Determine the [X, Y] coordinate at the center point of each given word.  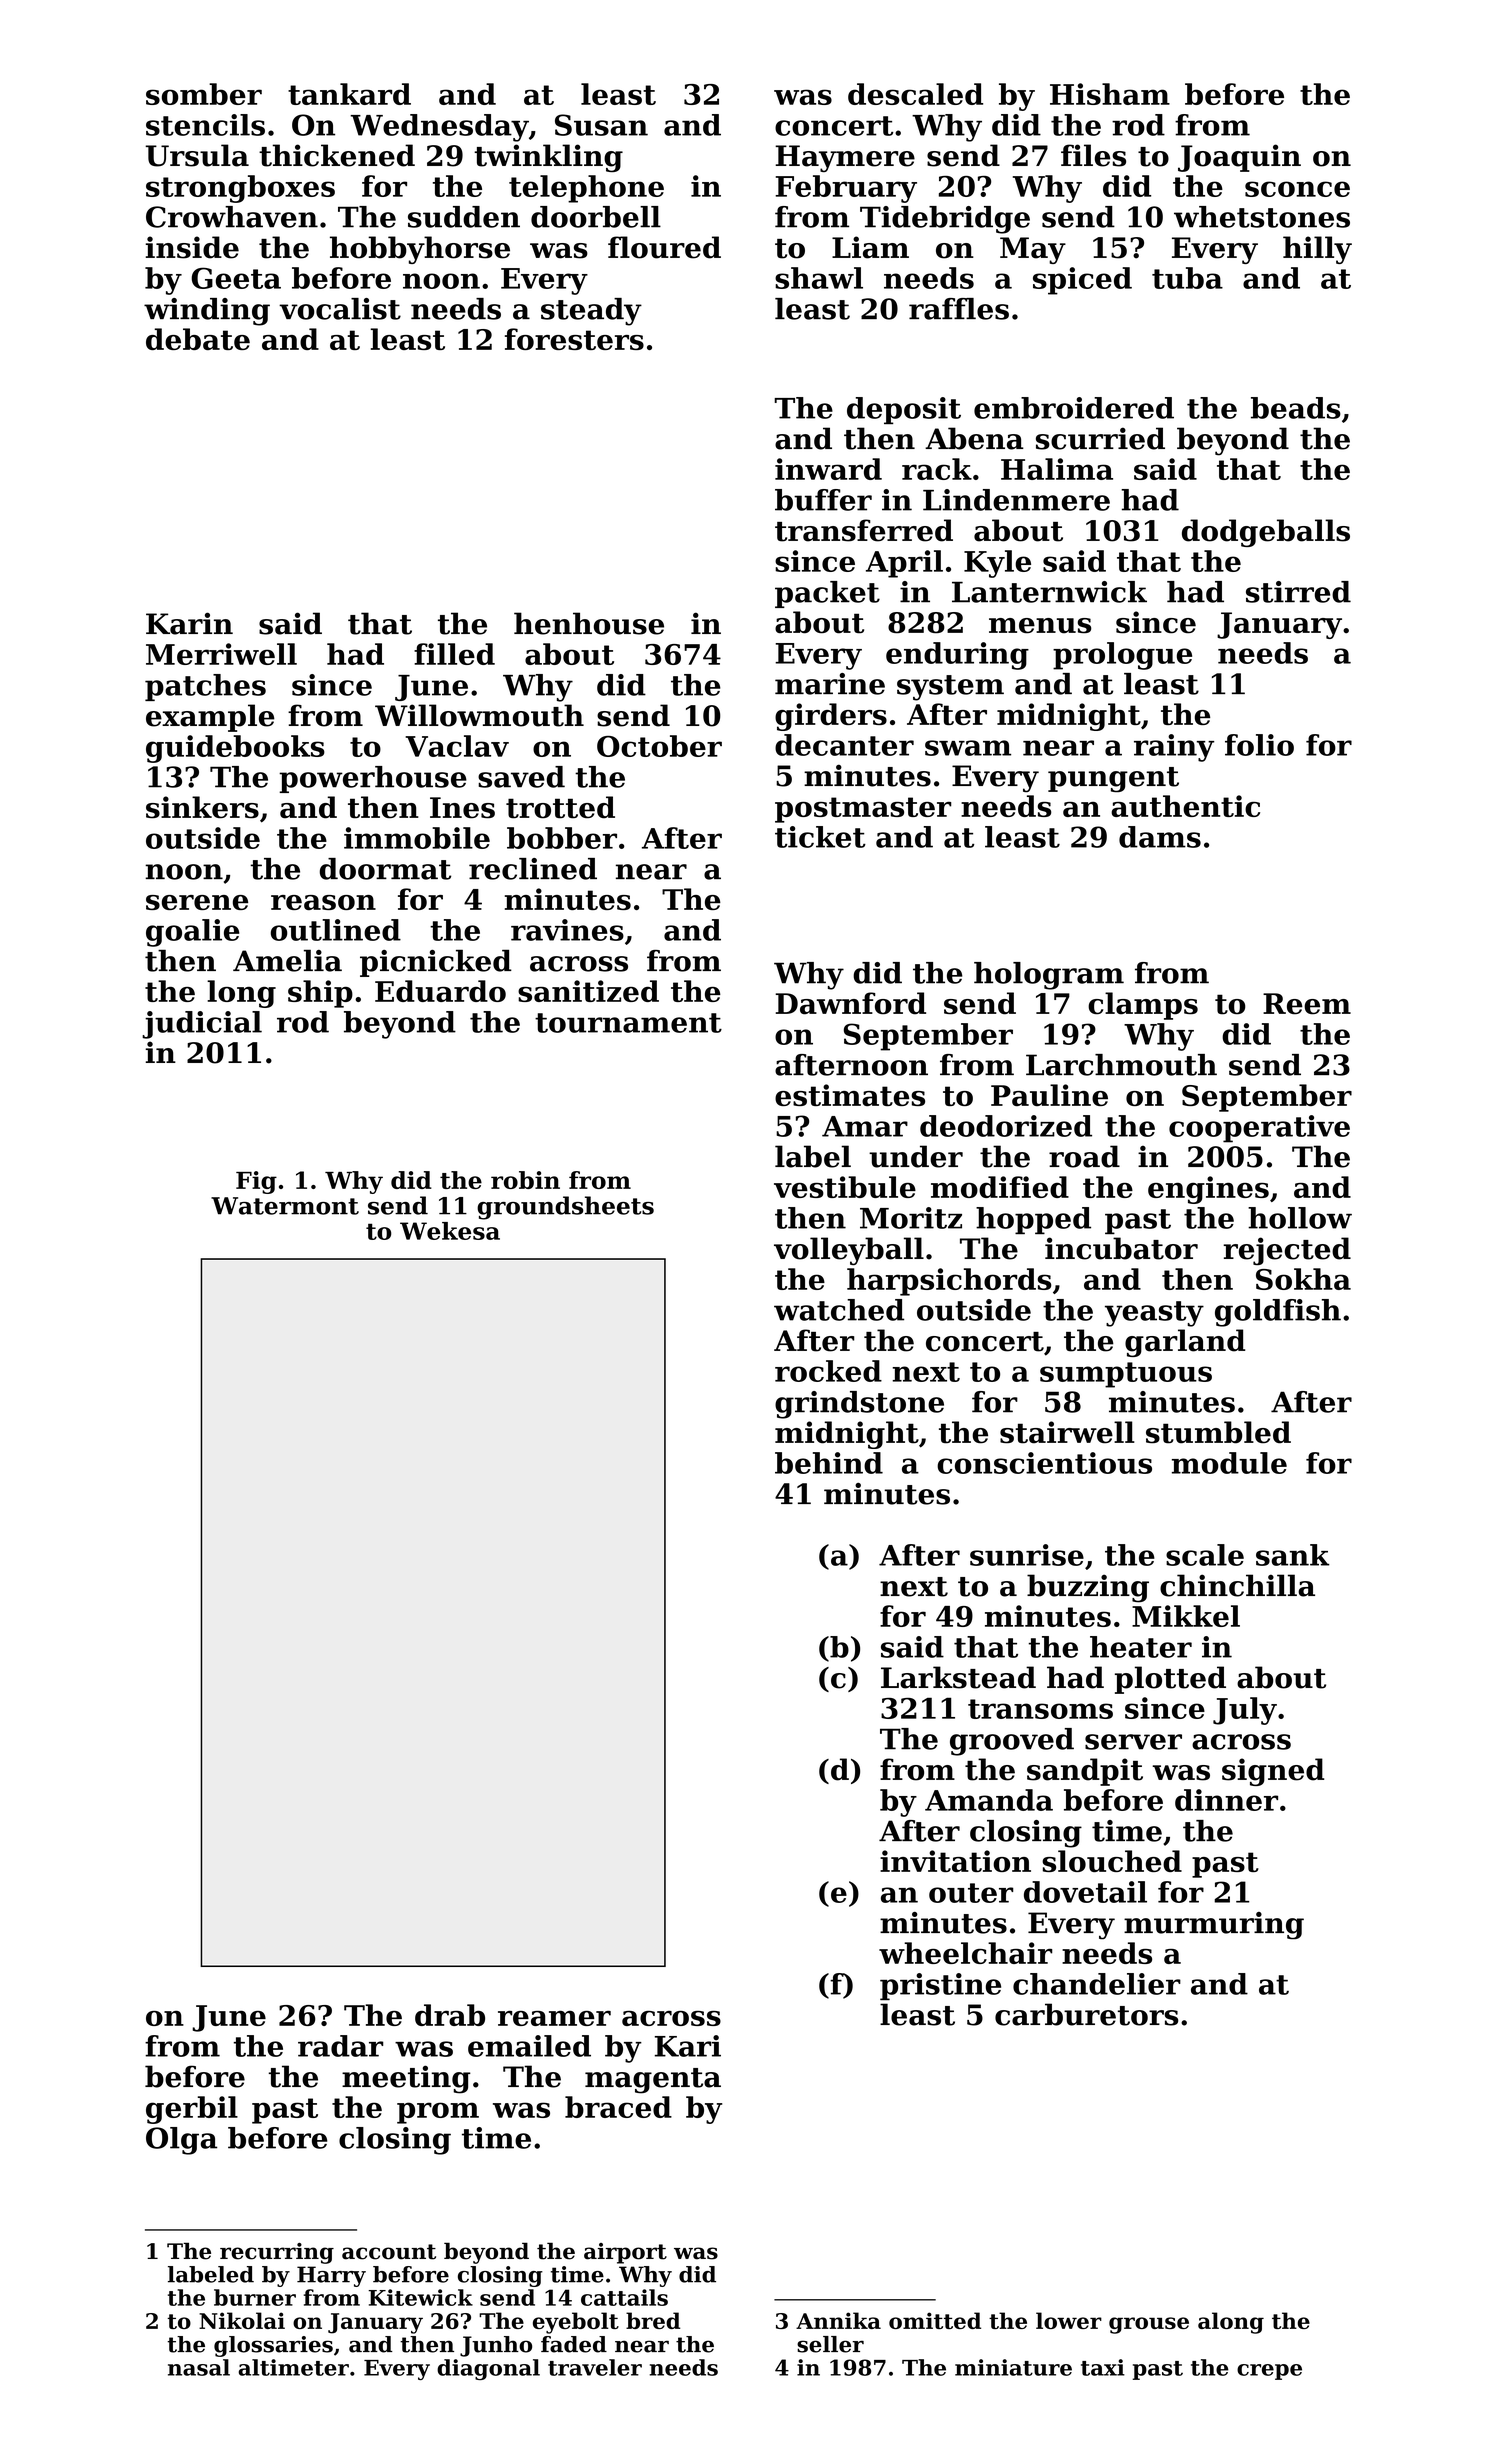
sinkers [202, 807]
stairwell [1067, 1432]
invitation [955, 1861]
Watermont [285, 1206]
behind [829, 1463]
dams [1160, 837]
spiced [1082, 281]
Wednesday [439, 128]
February [846, 189]
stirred [1298, 592]
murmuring [1214, 1926]
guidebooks [235, 749]
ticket [820, 837]
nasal [199, 2367]
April [904, 564]
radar [340, 2046]
